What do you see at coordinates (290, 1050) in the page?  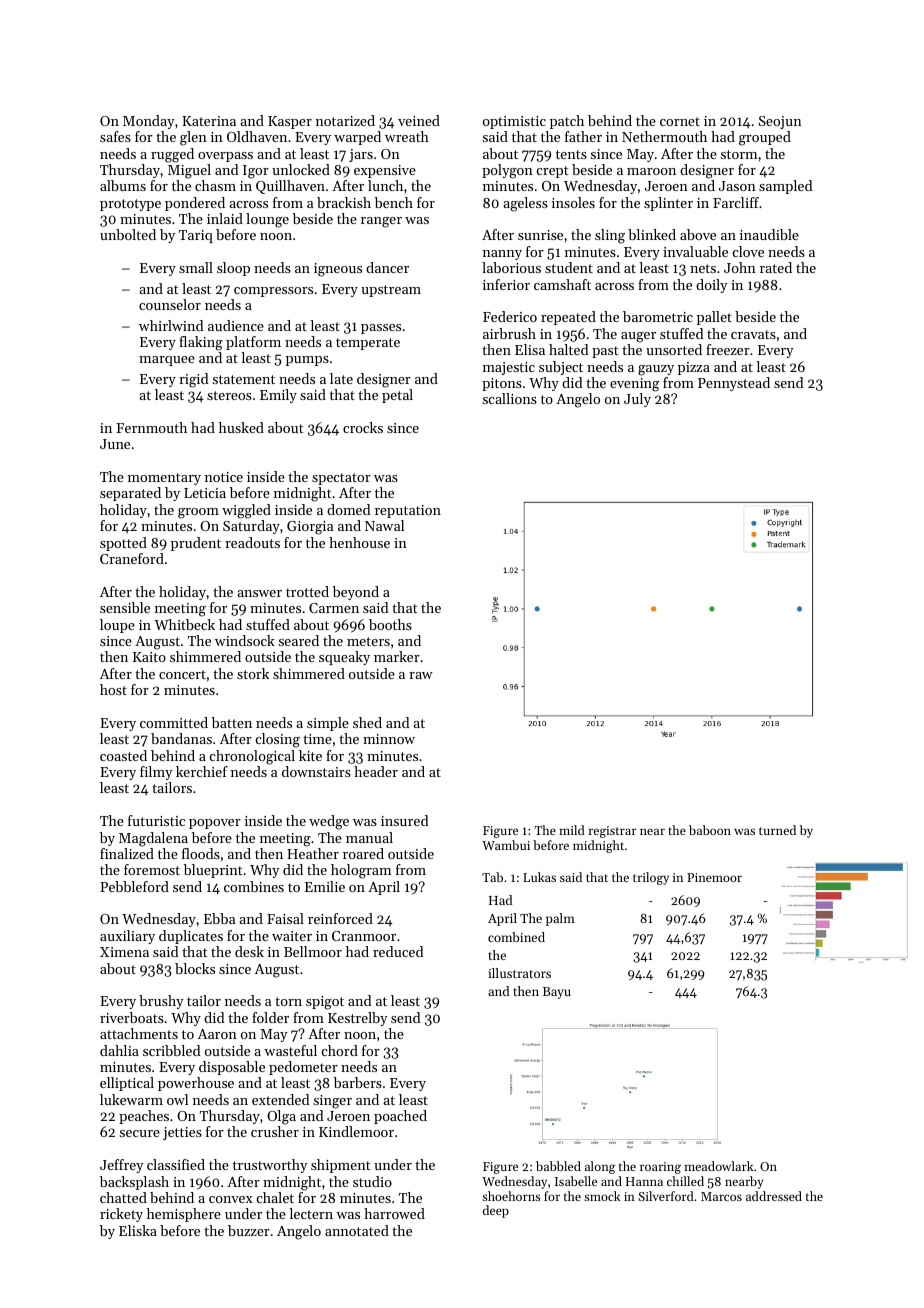 I see `wasteful` at bounding box center [290, 1050].
